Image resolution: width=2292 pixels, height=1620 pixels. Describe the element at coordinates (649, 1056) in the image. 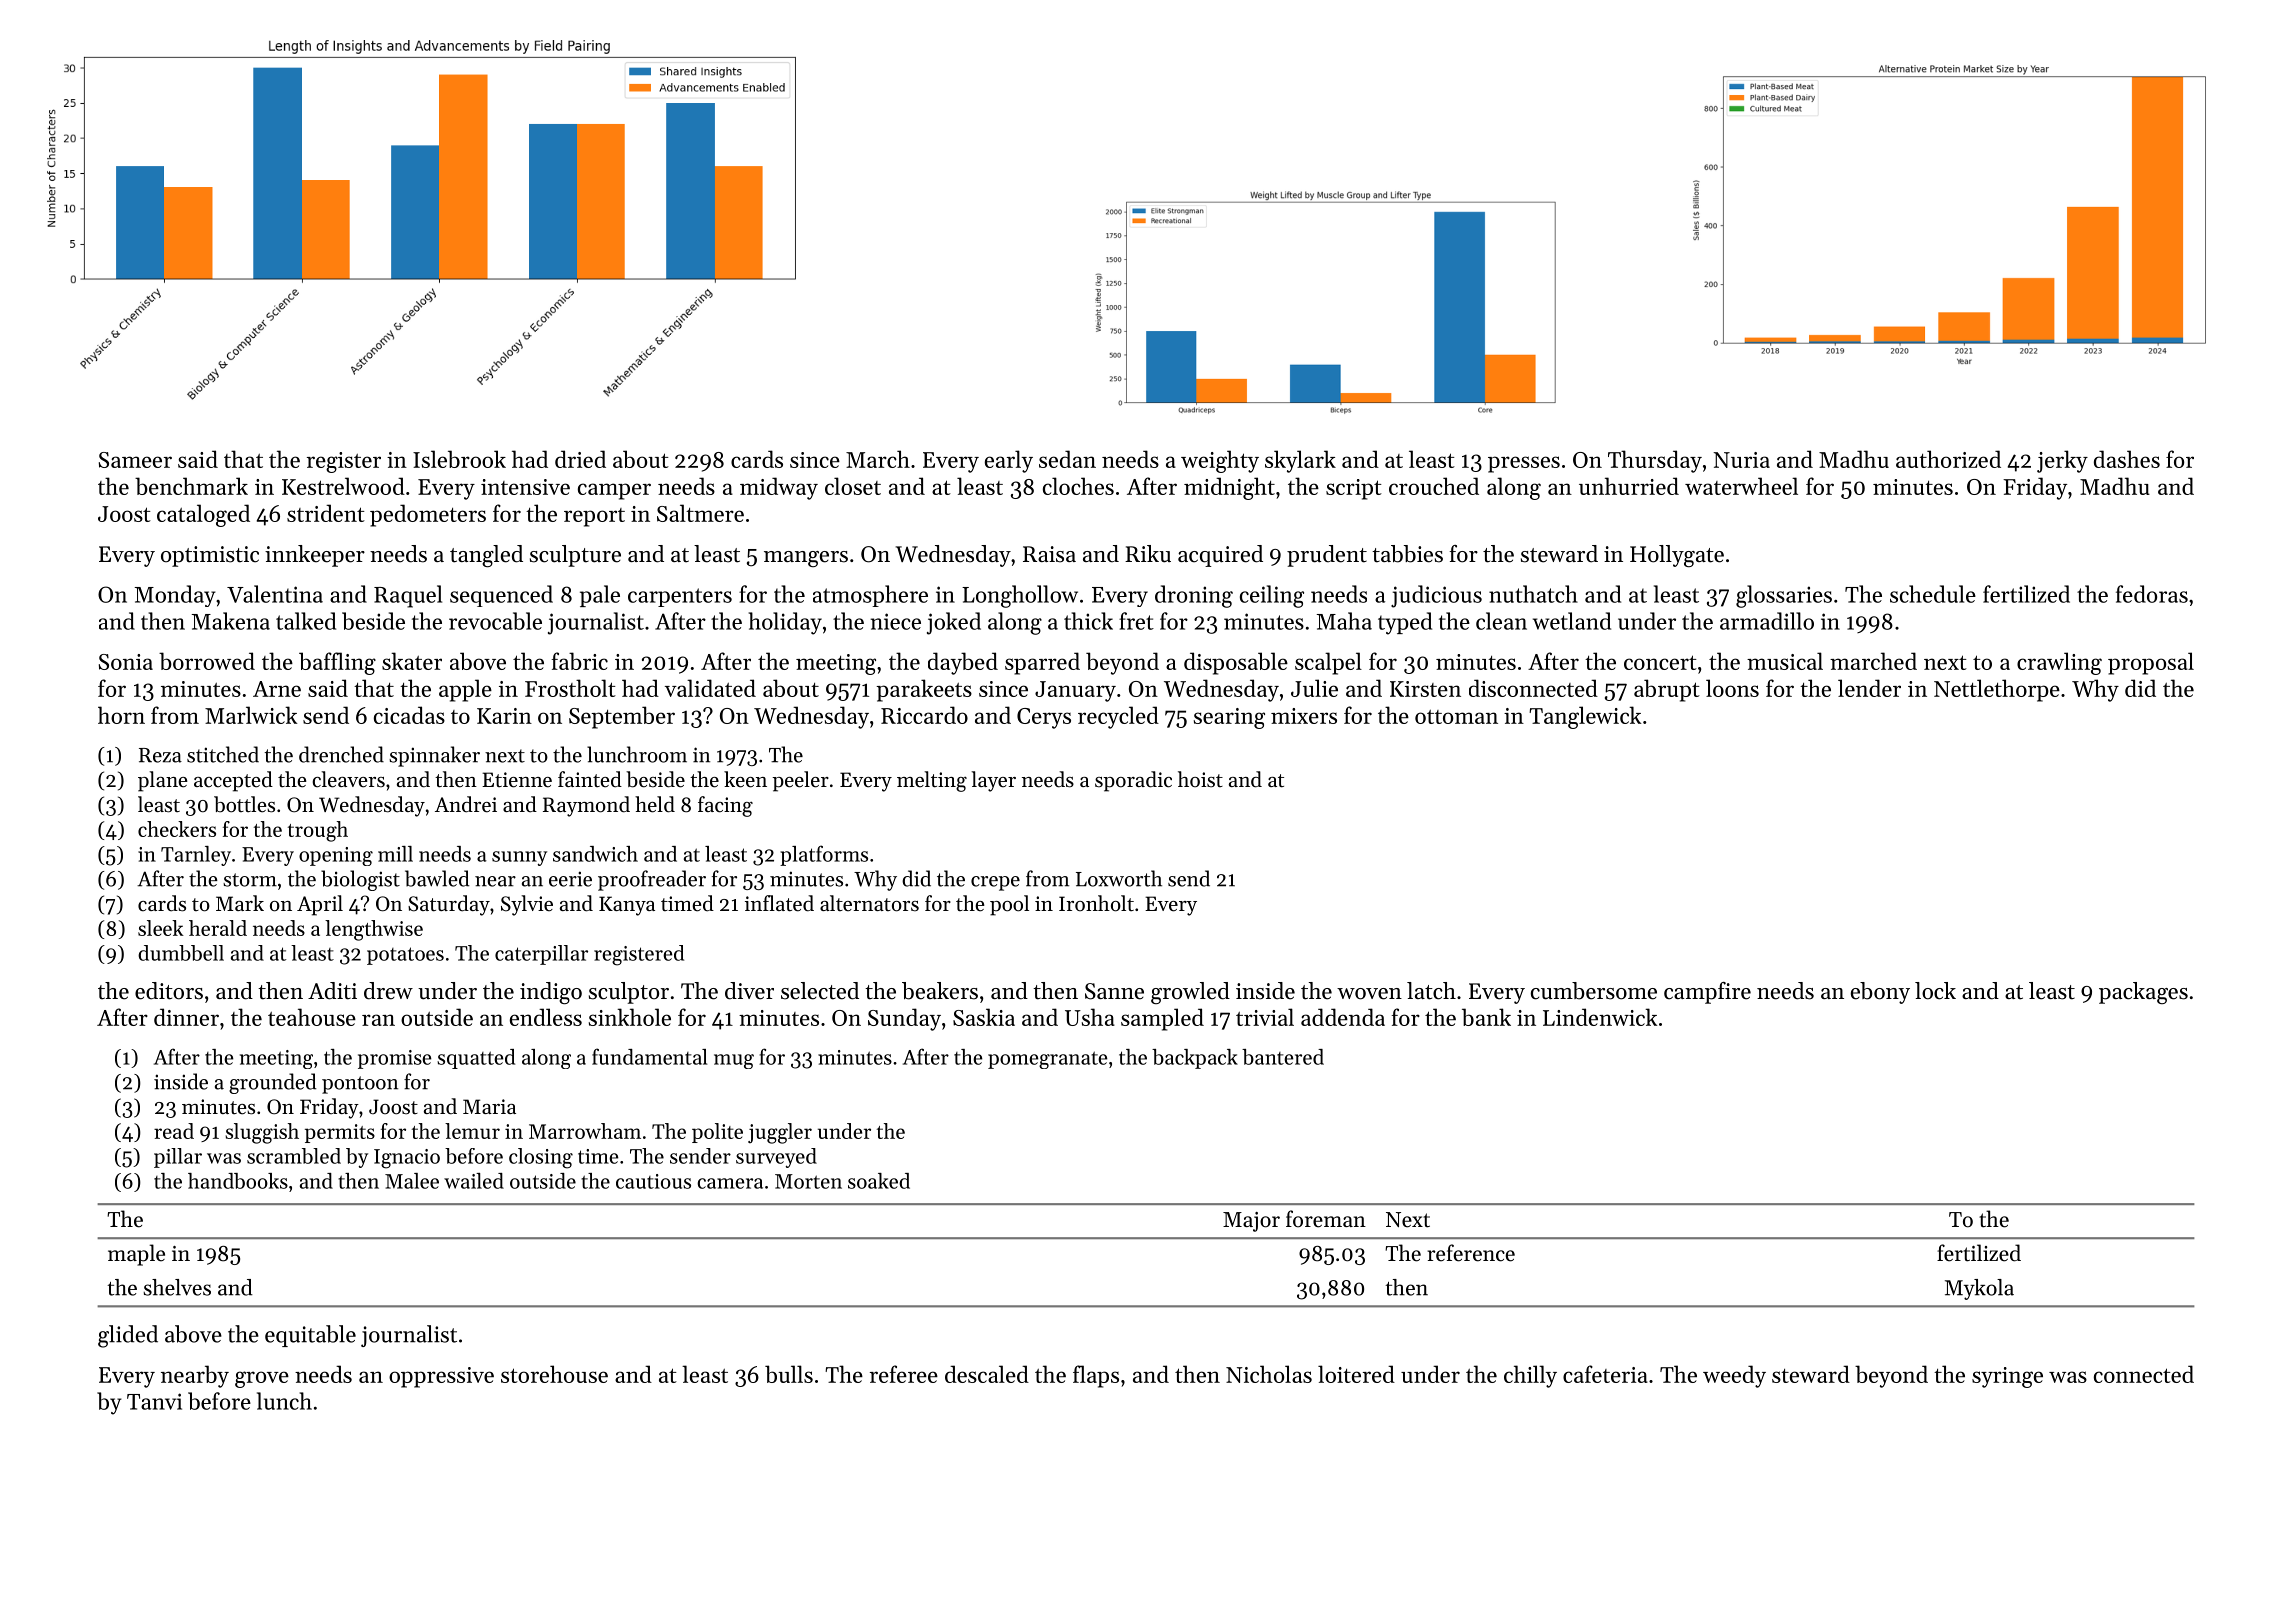

I see `fundamental` at that location.
